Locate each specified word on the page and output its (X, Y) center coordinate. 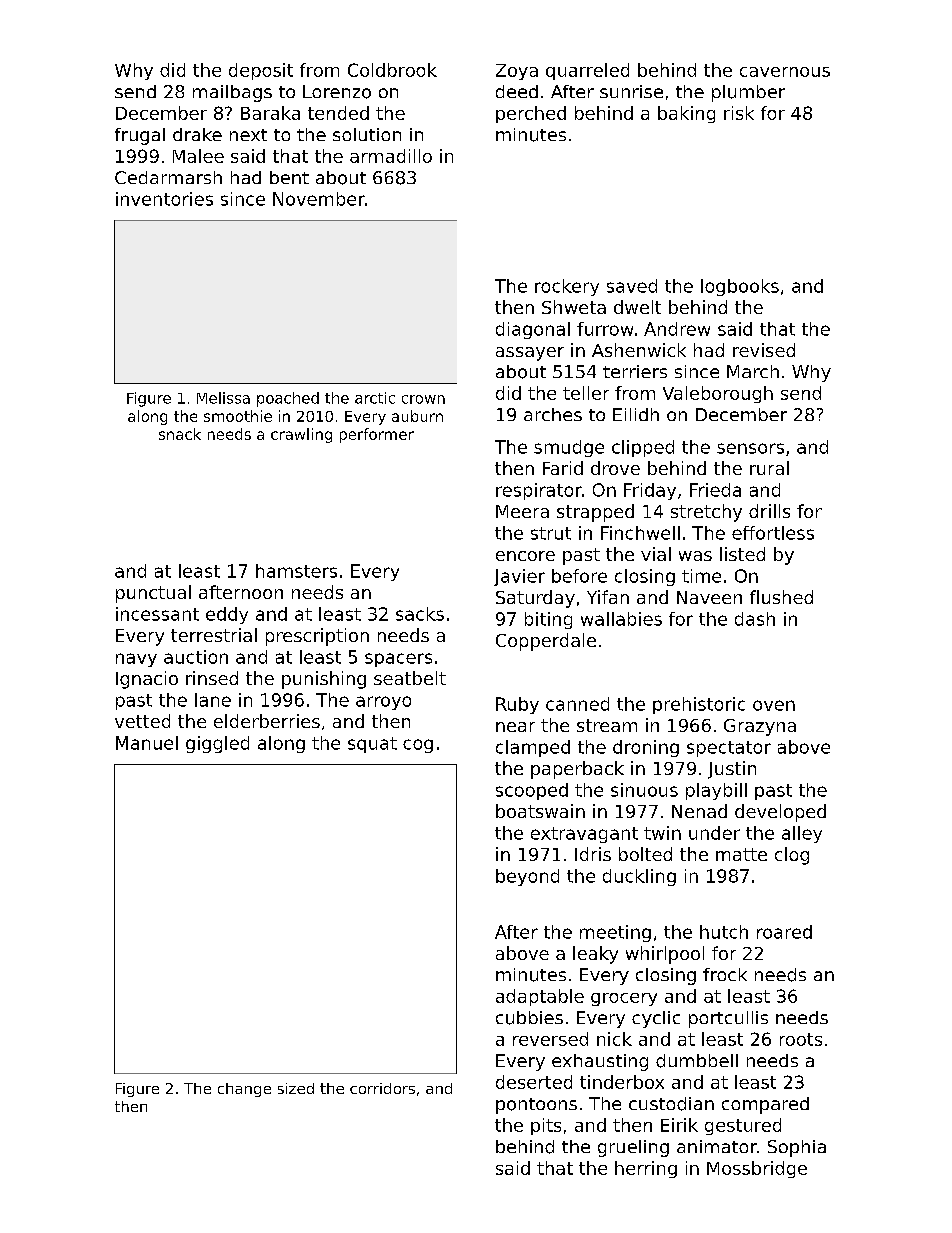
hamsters (296, 571)
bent (289, 177)
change (244, 1090)
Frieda (715, 490)
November (319, 199)
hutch (724, 932)
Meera (522, 511)
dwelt (637, 307)
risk (739, 113)
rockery (567, 287)
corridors (382, 1088)
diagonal (533, 330)
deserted (534, 1082)
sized (296, 1088)
